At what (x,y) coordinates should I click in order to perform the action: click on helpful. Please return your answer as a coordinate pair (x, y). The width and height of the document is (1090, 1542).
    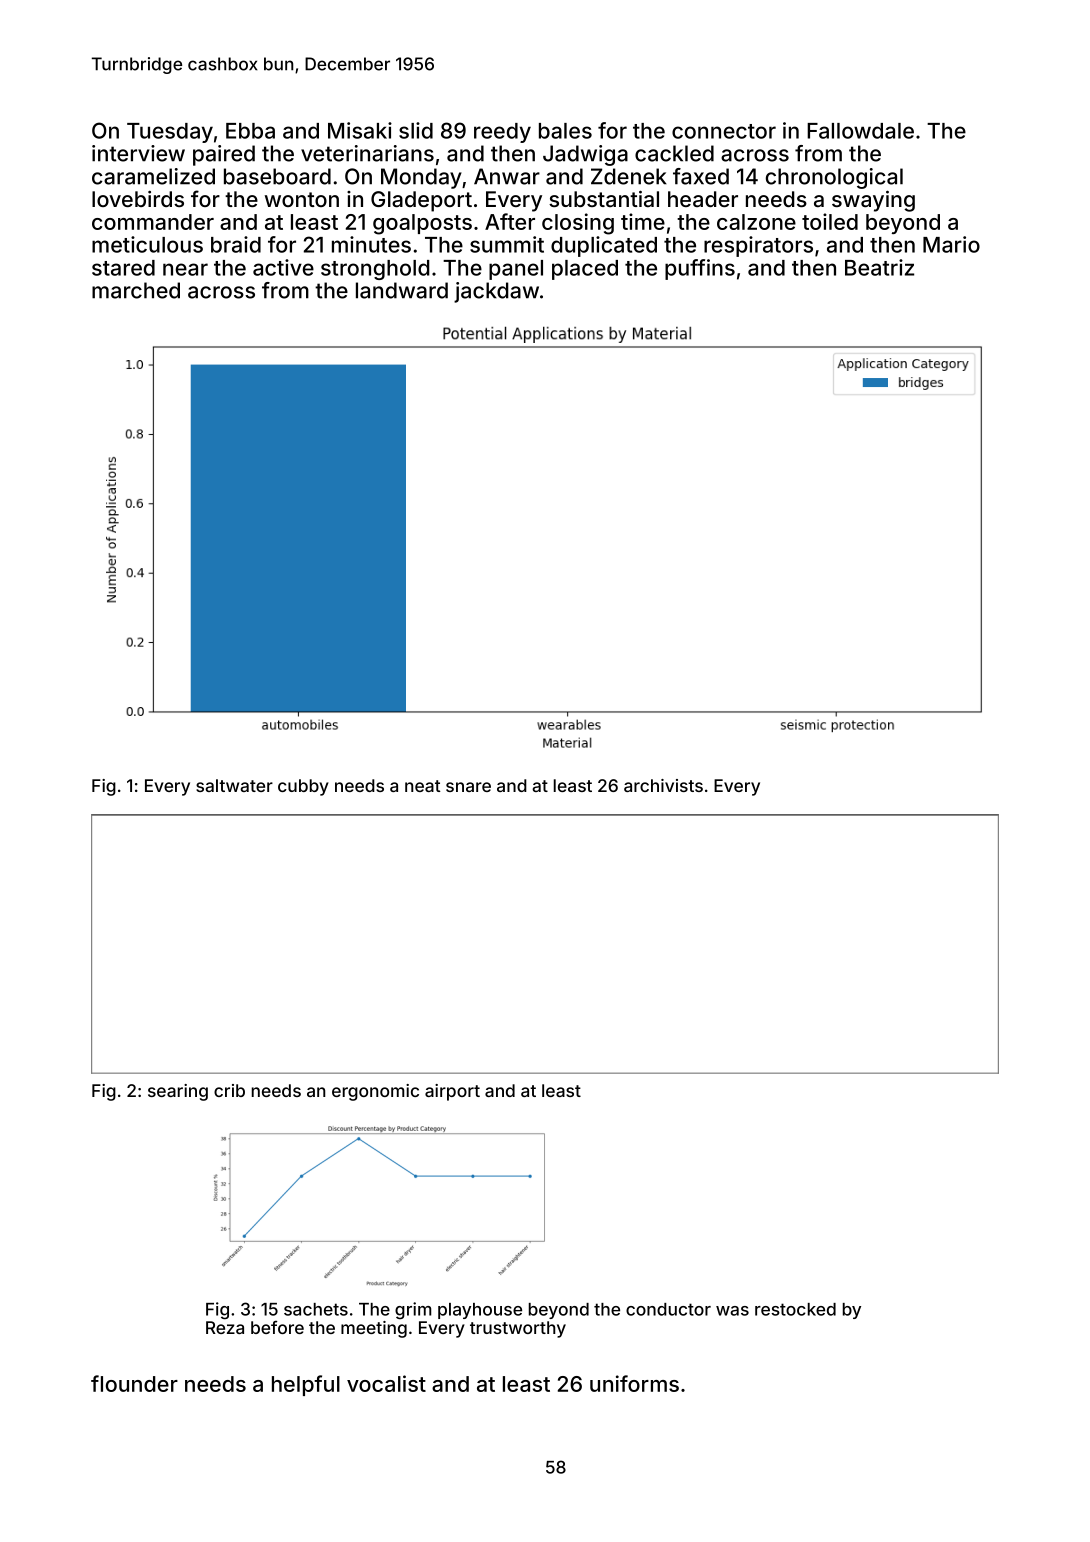
    Looking at the image, I should click on (306, 1385).
